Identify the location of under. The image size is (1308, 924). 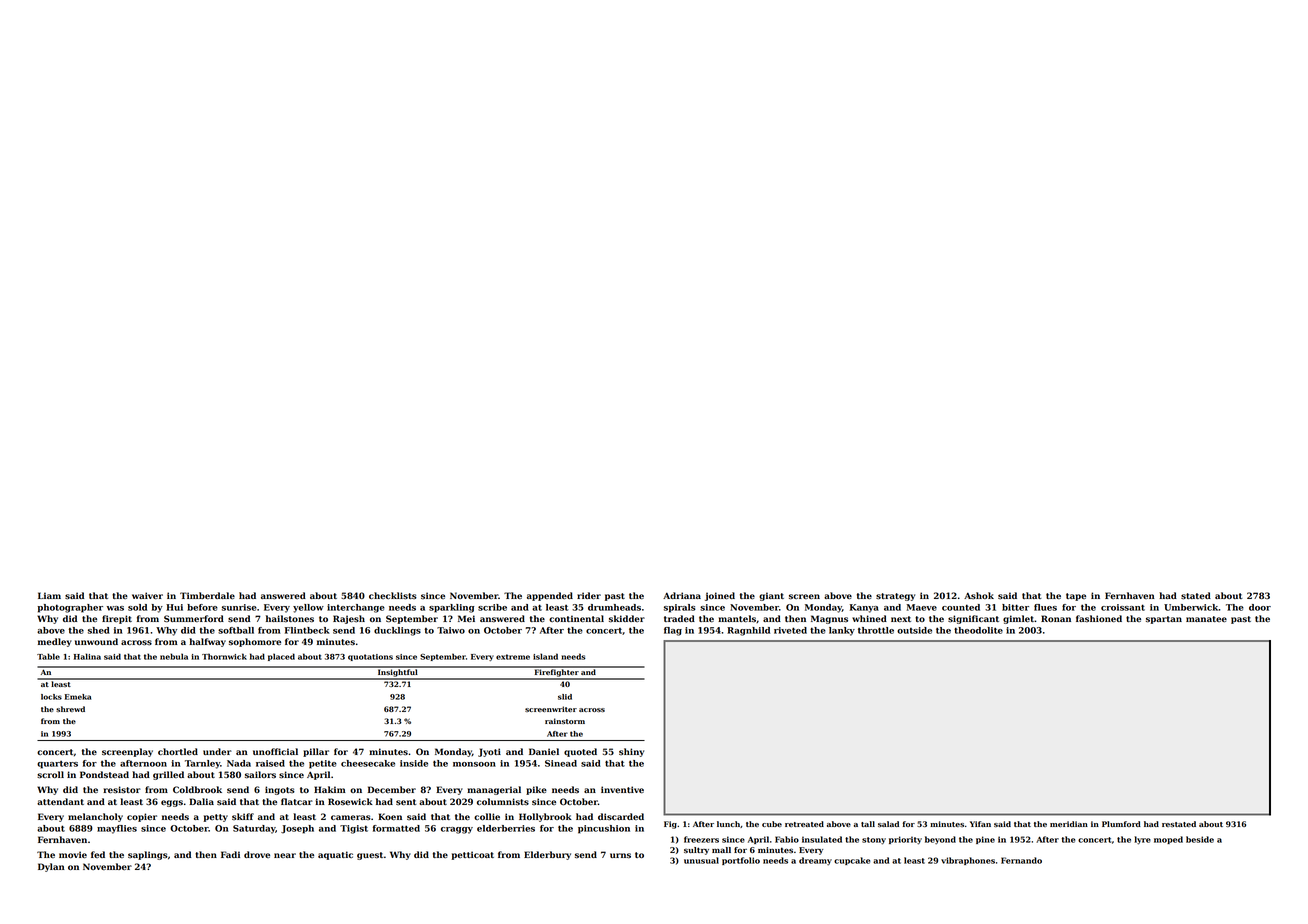
(217, 751).
